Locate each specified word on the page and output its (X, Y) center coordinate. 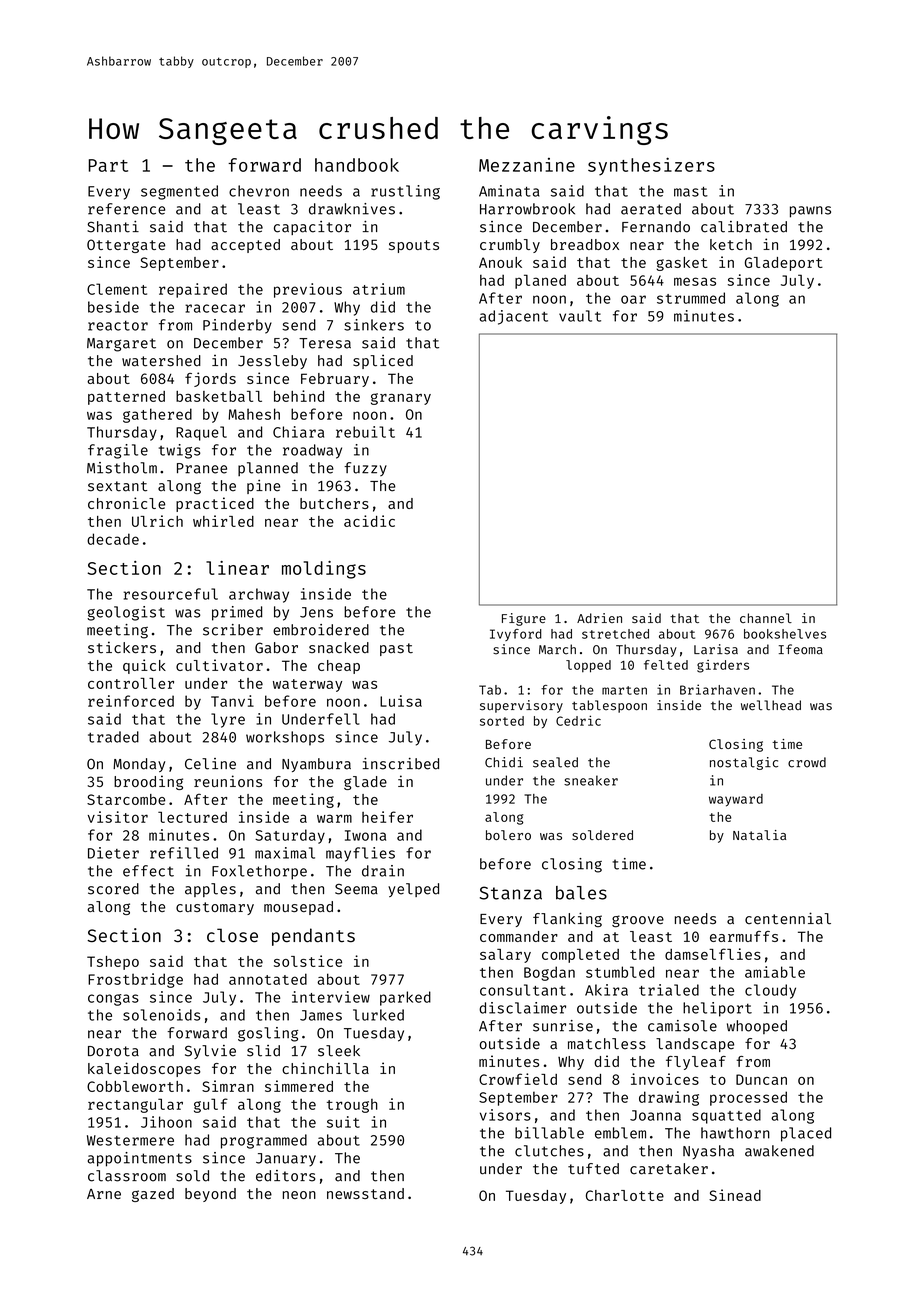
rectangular (135, 1105)
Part (108, 165)
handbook (357, 165)
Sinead (735, 1195)
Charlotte (625, 1195)
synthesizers (651, 166)
